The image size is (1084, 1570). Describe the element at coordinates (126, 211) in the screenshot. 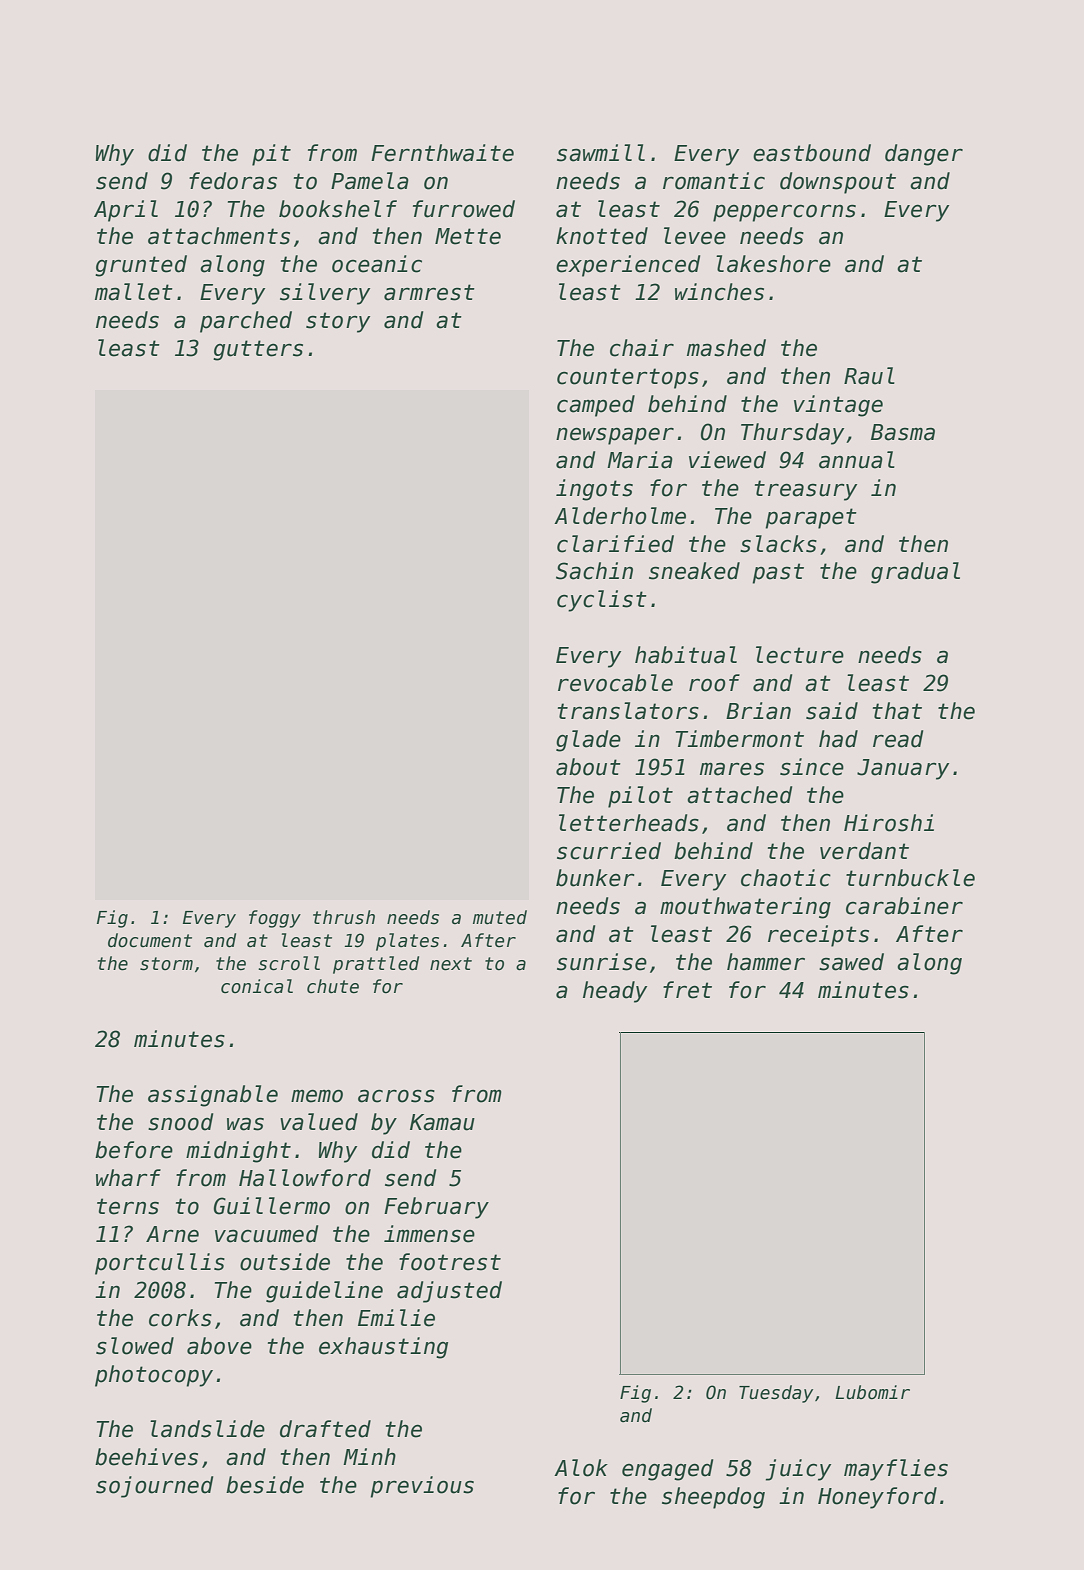

I see `April` at that location.
